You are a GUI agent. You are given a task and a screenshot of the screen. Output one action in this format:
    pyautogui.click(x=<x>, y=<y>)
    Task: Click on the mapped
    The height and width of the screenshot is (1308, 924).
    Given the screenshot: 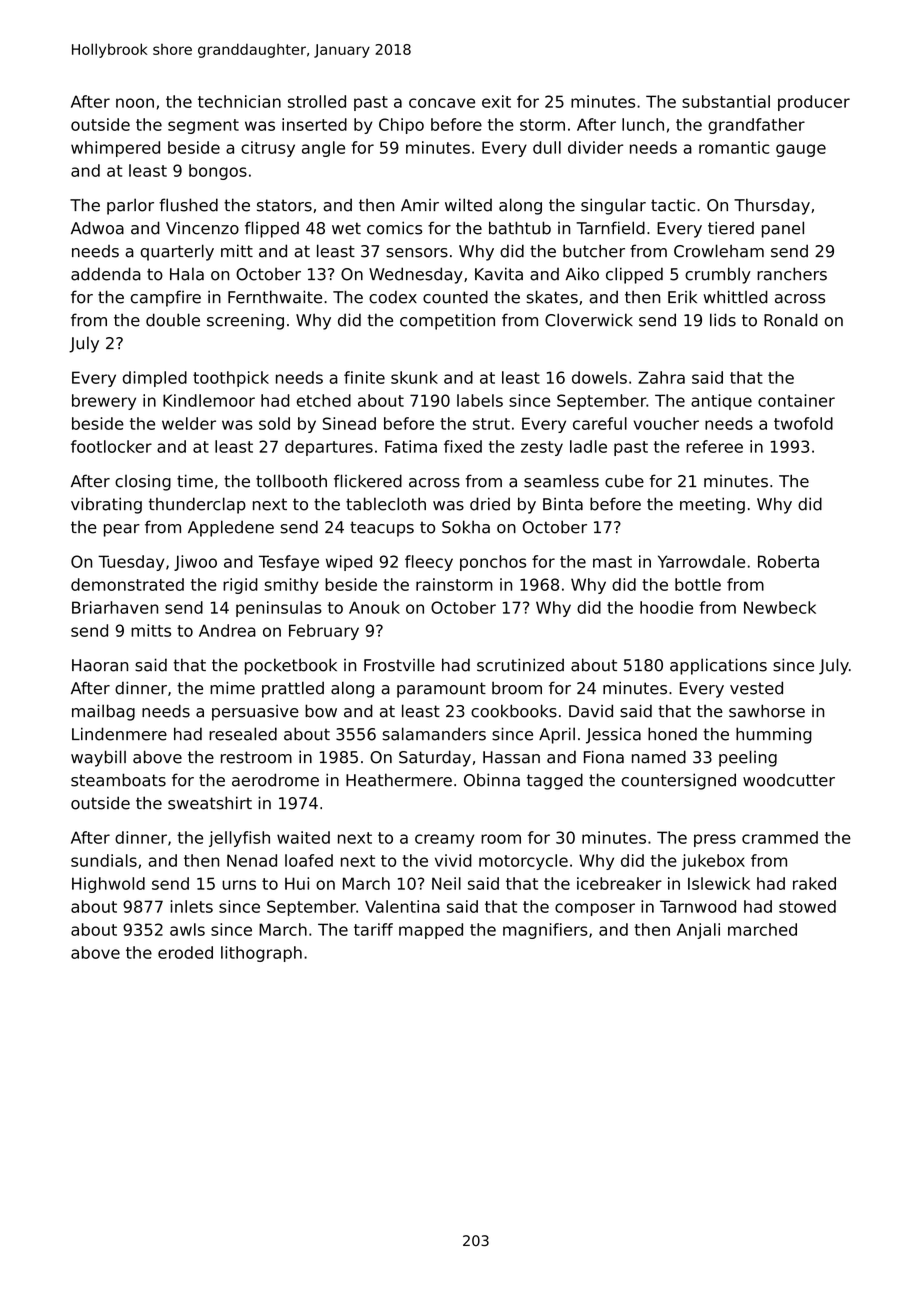 What is the action you would take?
    pyautogui.click(x=431, y=931)
